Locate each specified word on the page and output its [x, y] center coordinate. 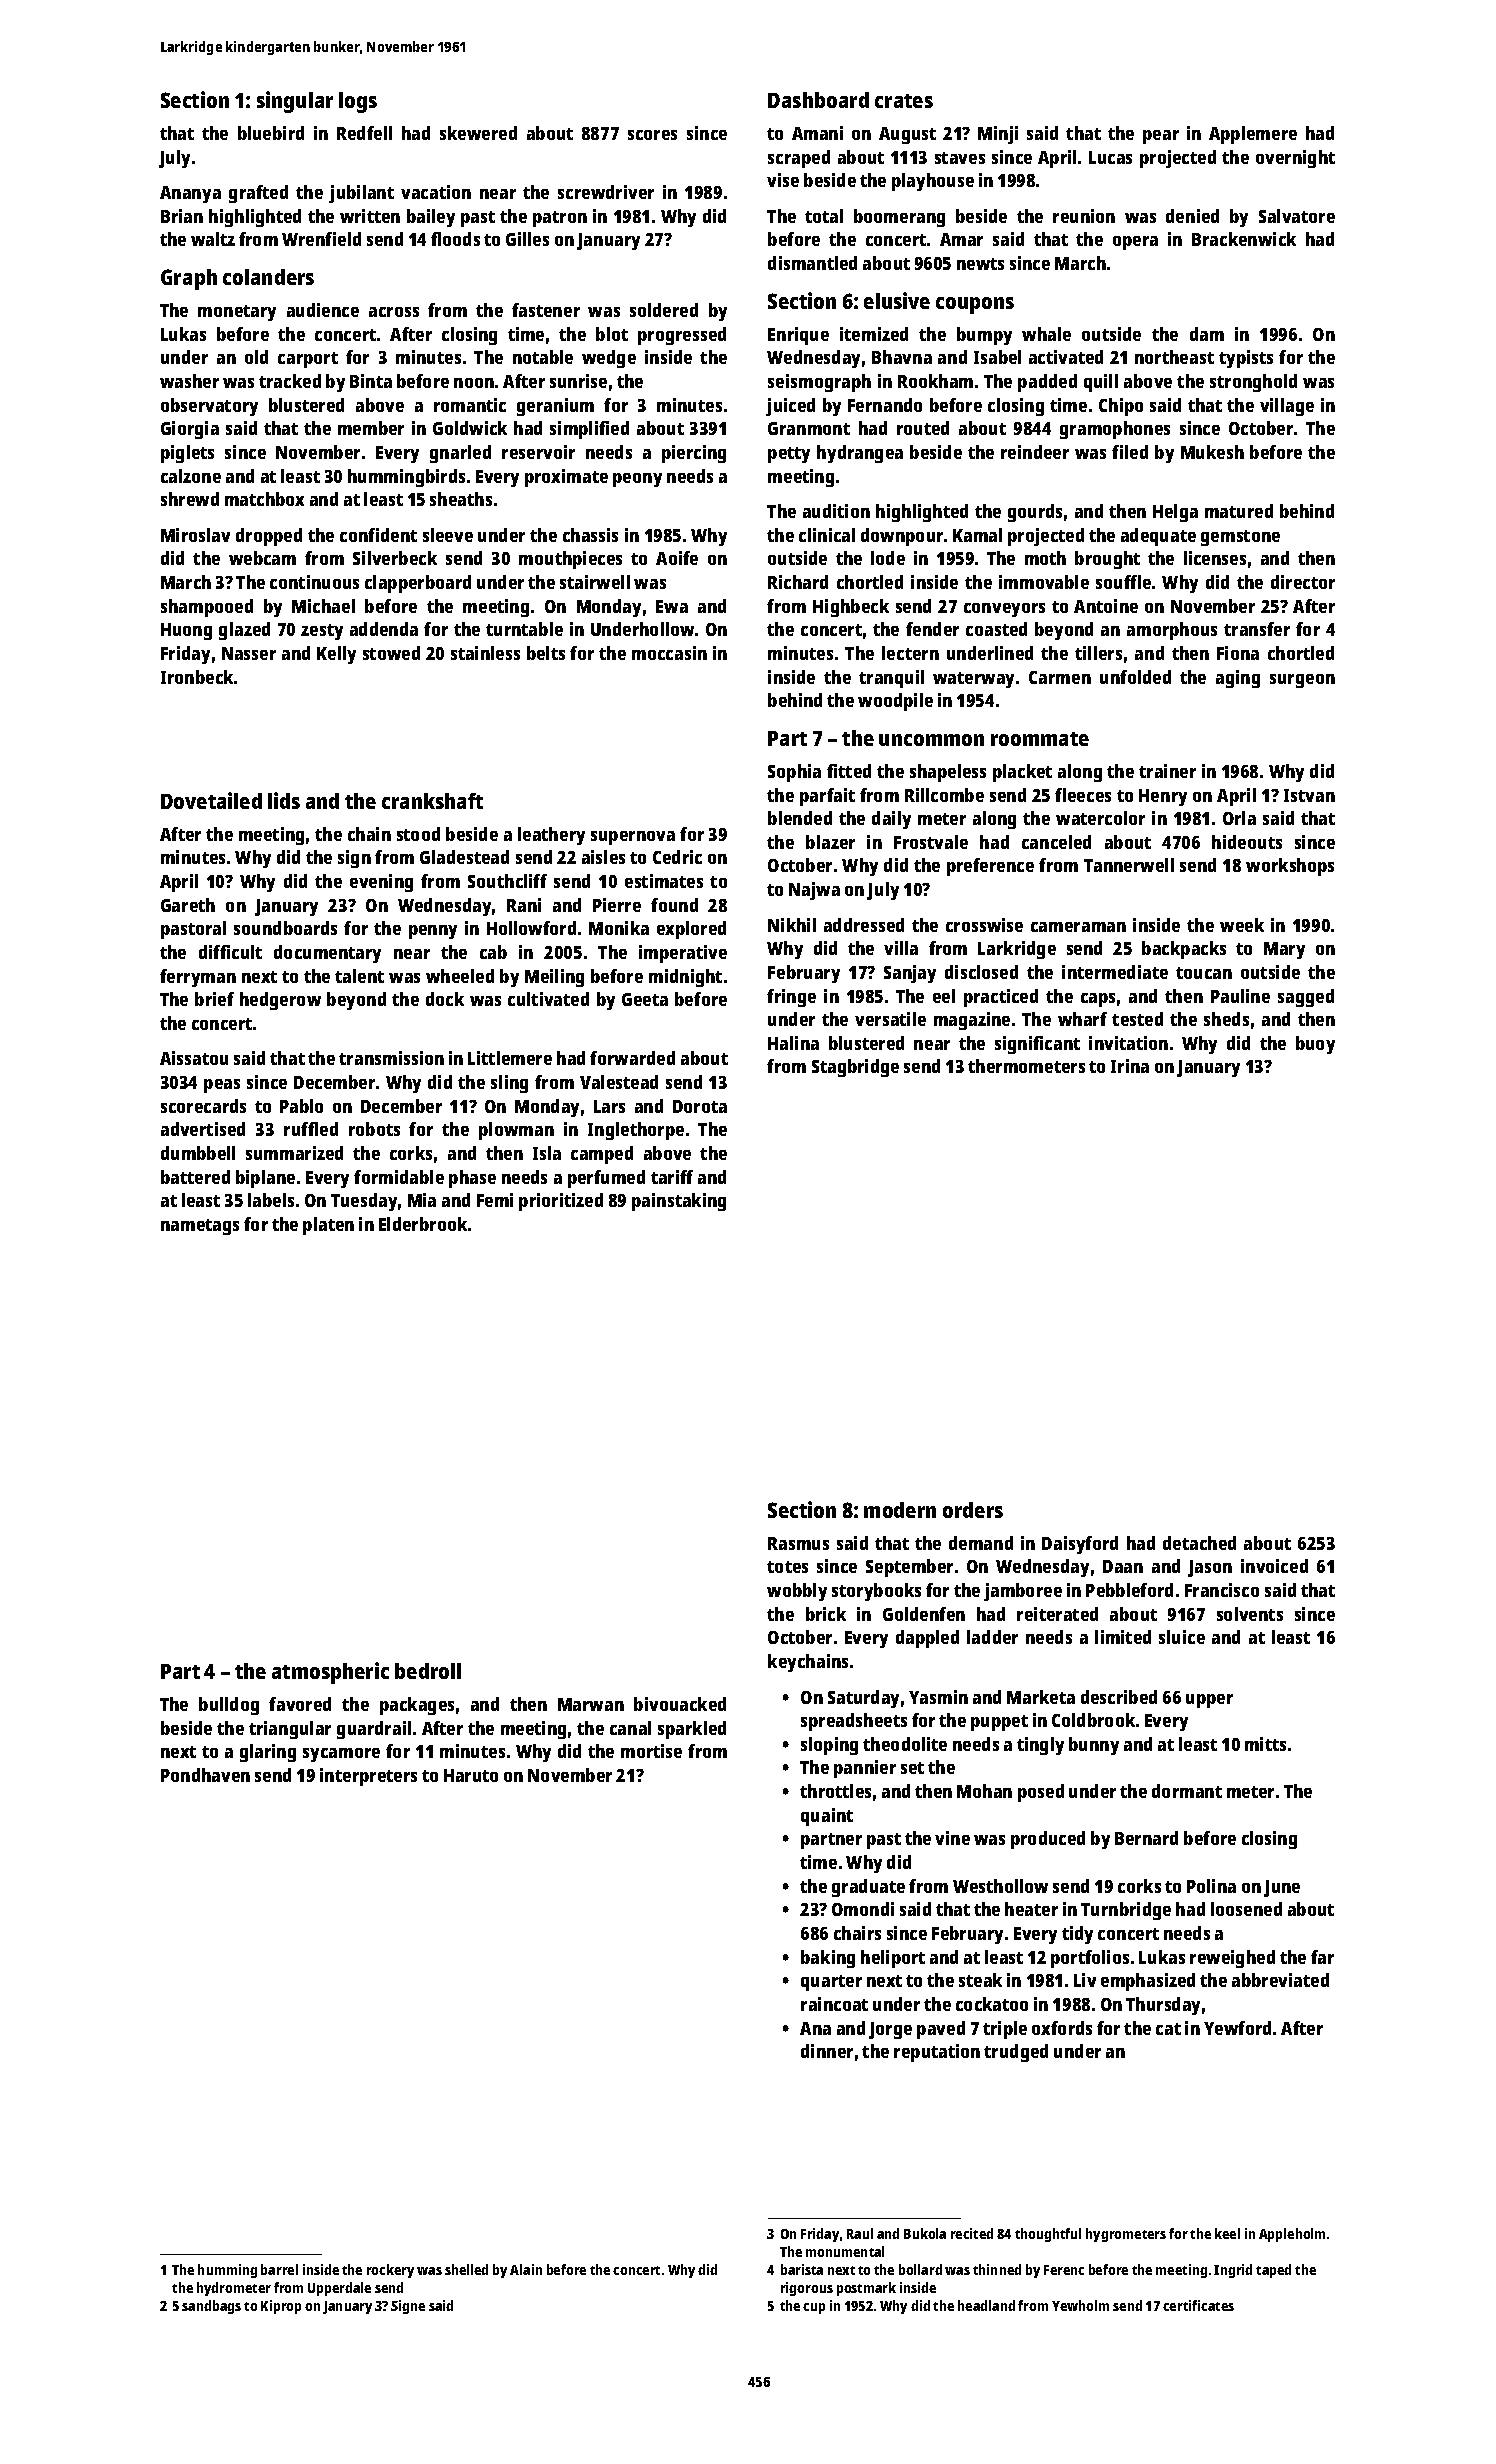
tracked [290, 381]
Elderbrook [423, 1224]
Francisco [1222, 1590]
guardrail [374, 1730]
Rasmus [798, 1543]
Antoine [1106, 606]
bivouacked [680, 1704]
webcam [262, 558]
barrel [279, 2269]
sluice [1182, 1637]
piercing [694, 454]
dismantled [812, 263]
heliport [893, 1959]
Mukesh [1212, 452]
